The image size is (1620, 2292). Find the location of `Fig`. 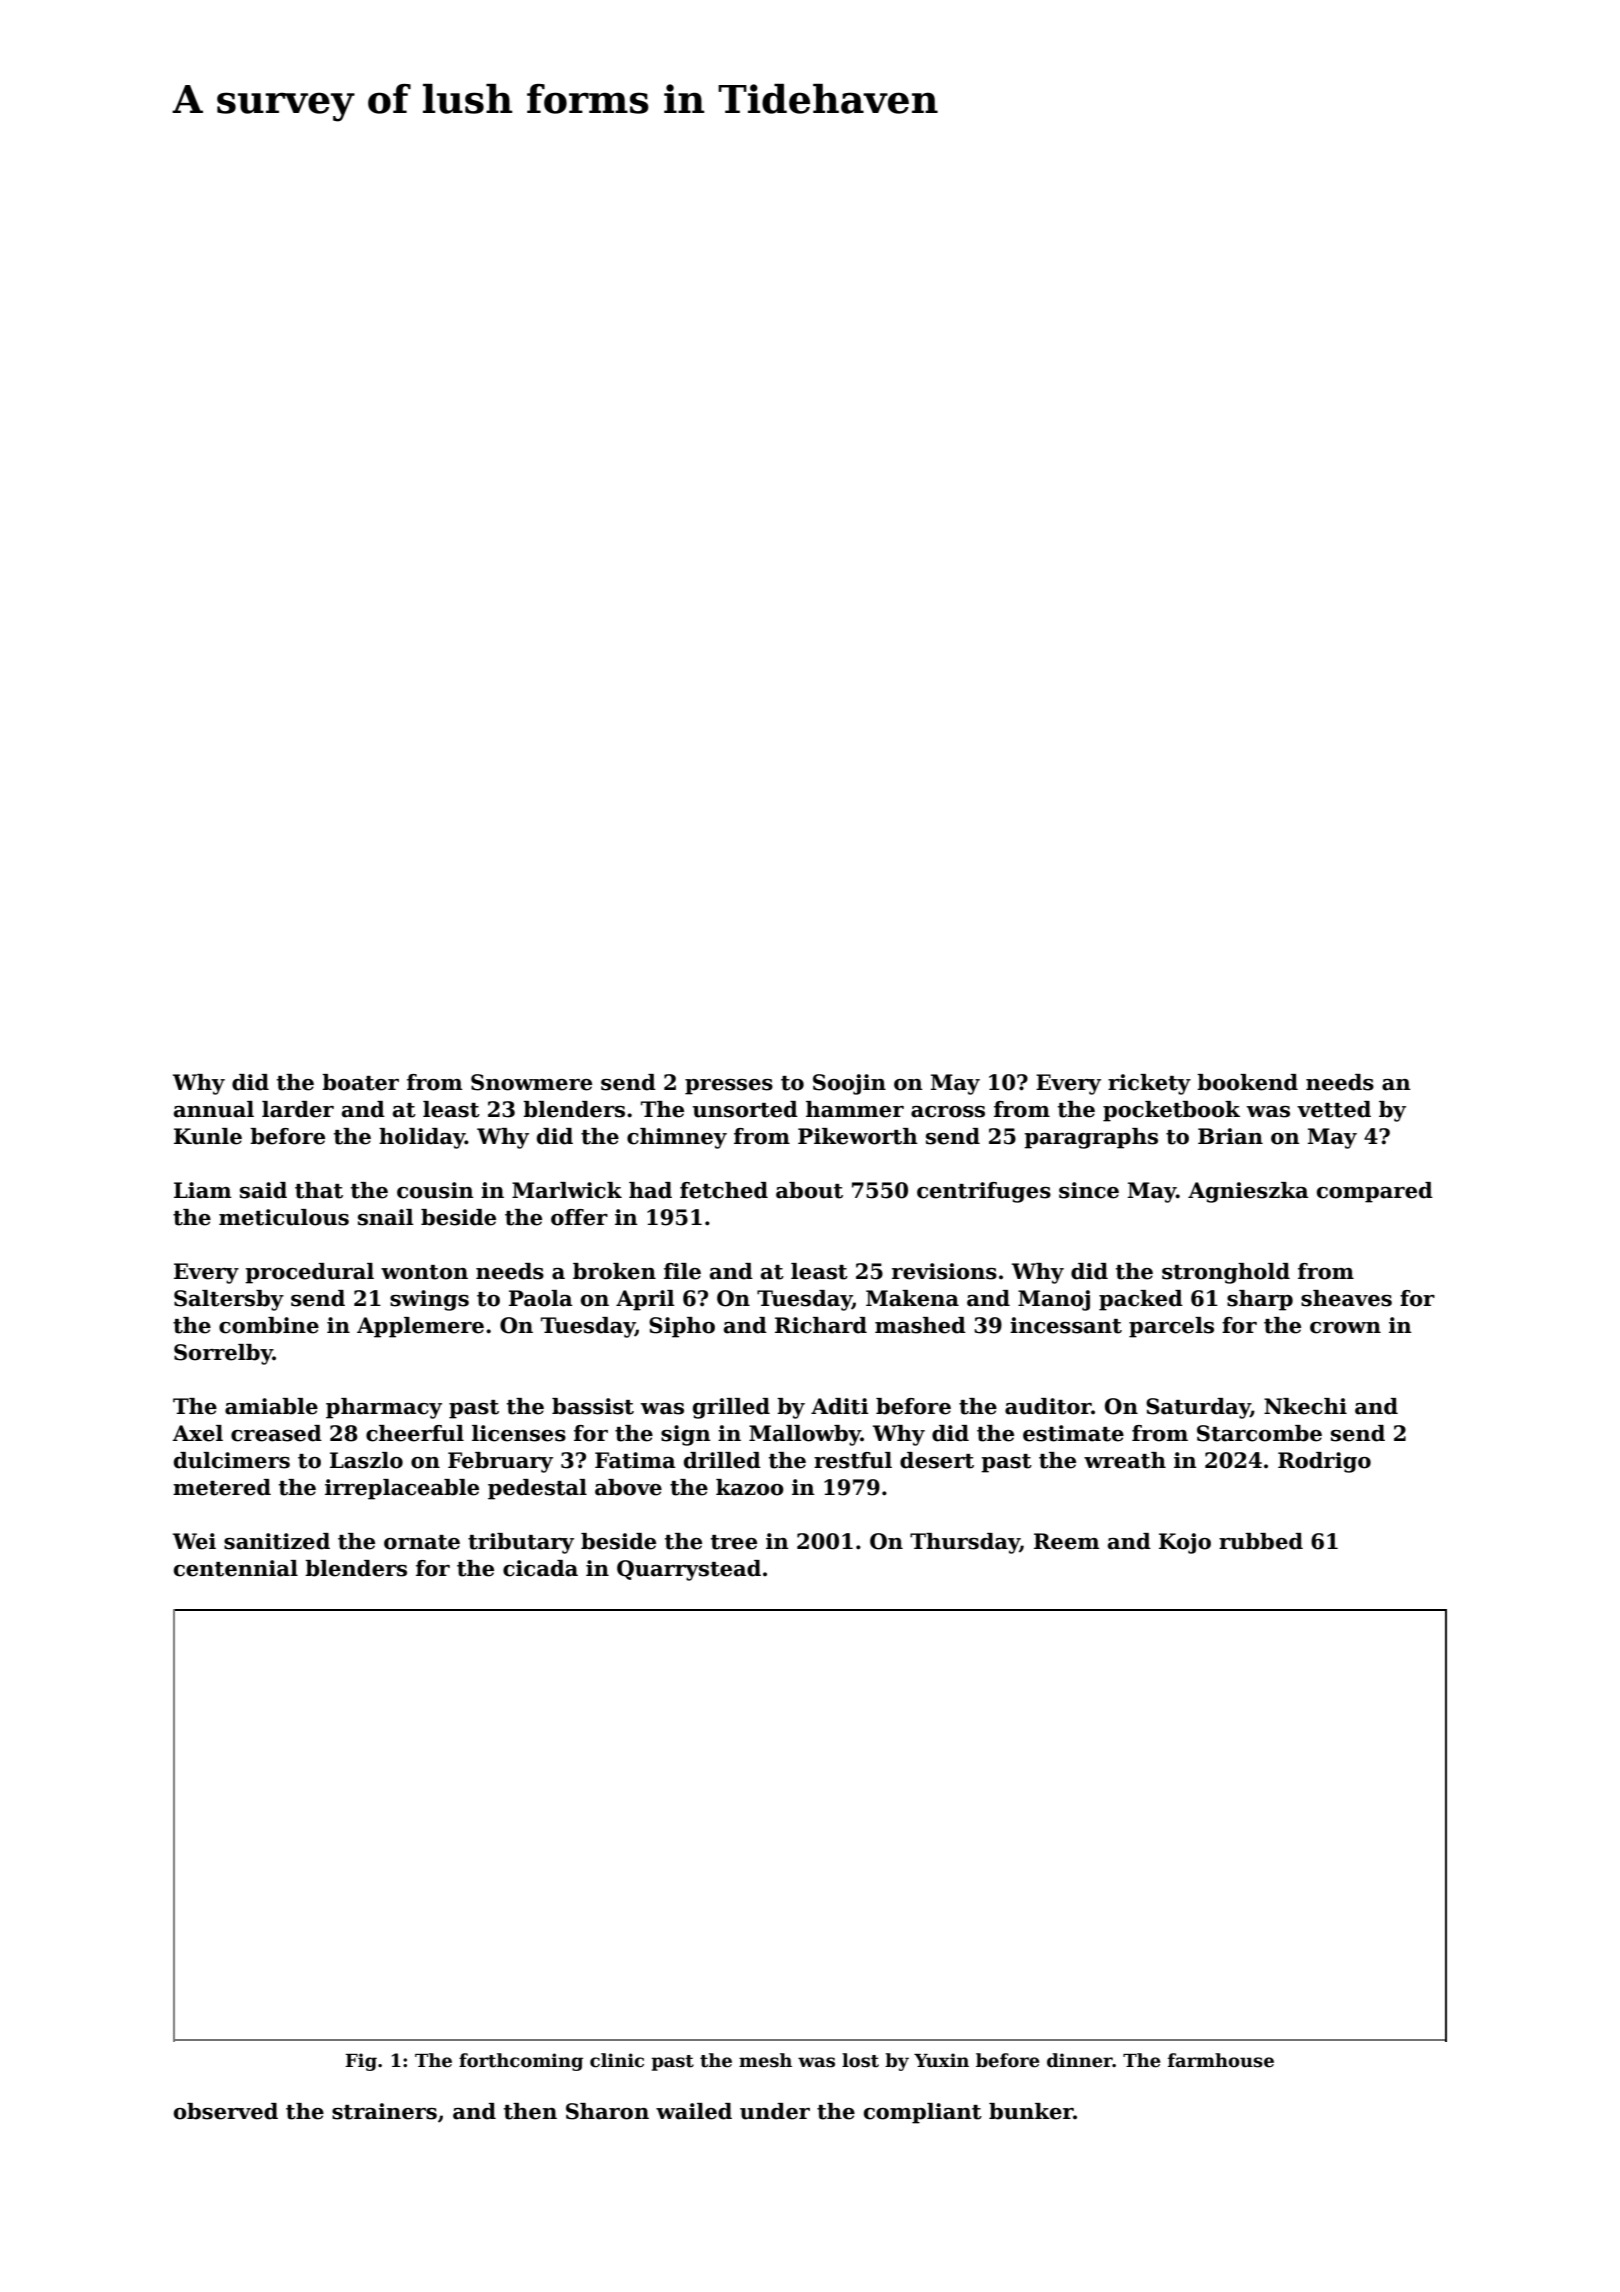

Fig is located at coordinates (361, 2062).
